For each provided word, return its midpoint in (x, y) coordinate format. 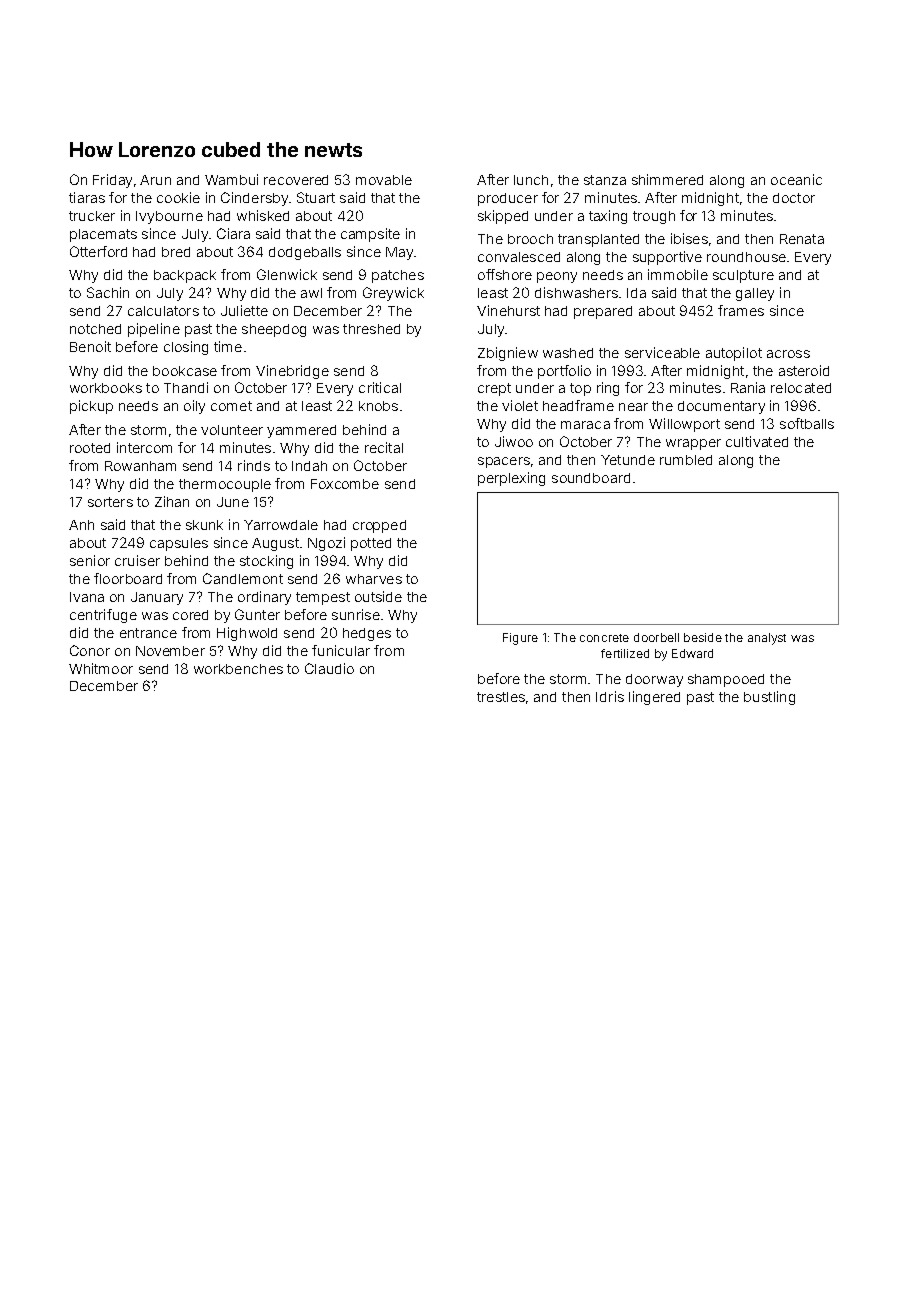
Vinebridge (292, 372)
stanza (605, 180)
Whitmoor (101, 668)
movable (384, 180)
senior (90, 560)
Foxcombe (345, 484)
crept (494, 389)
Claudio (329, 668)
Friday (112, 181)
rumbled (686, 460)
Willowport (684, 425)
